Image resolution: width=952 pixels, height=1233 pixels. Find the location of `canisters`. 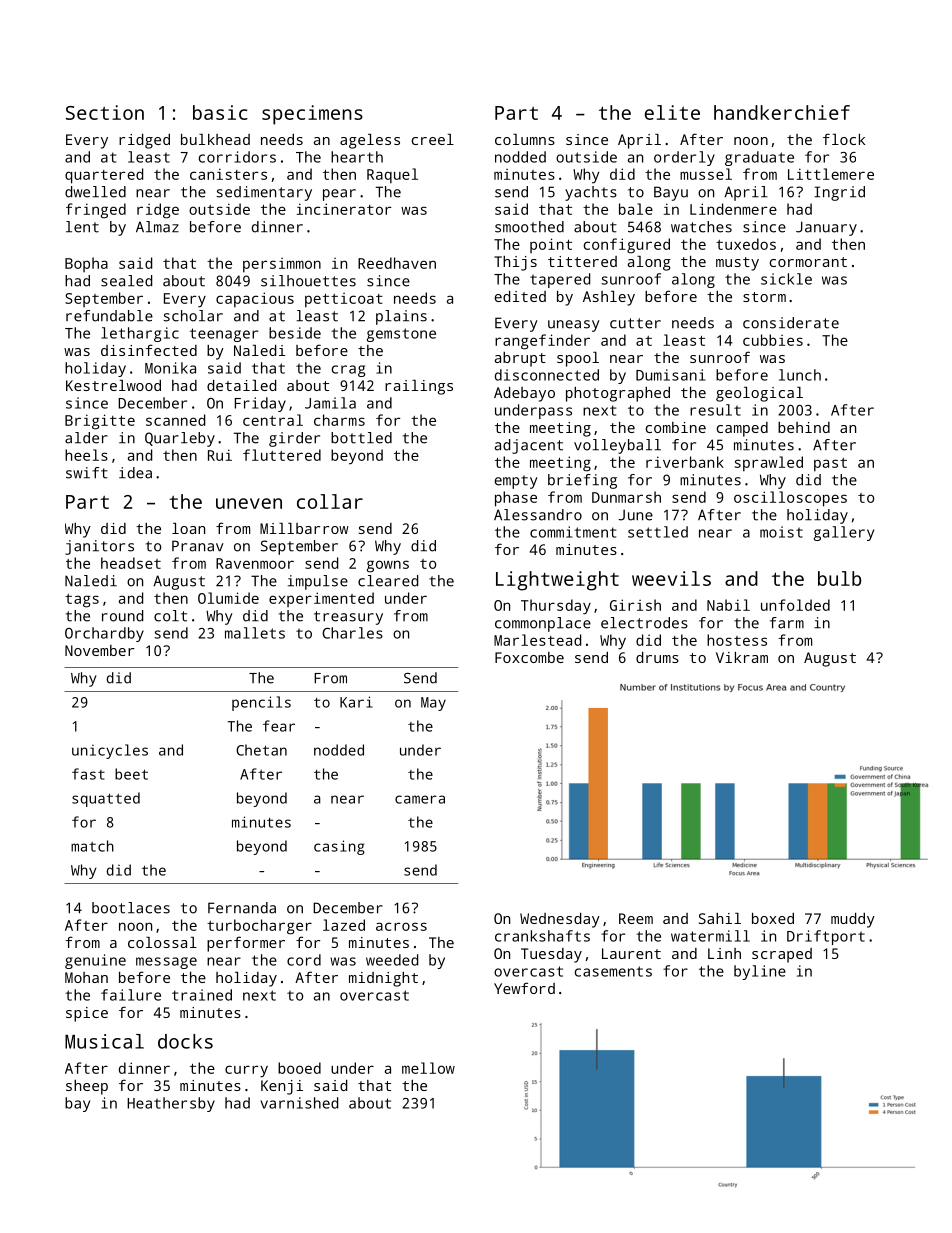

canisters is located at coordinates (228, 174).
